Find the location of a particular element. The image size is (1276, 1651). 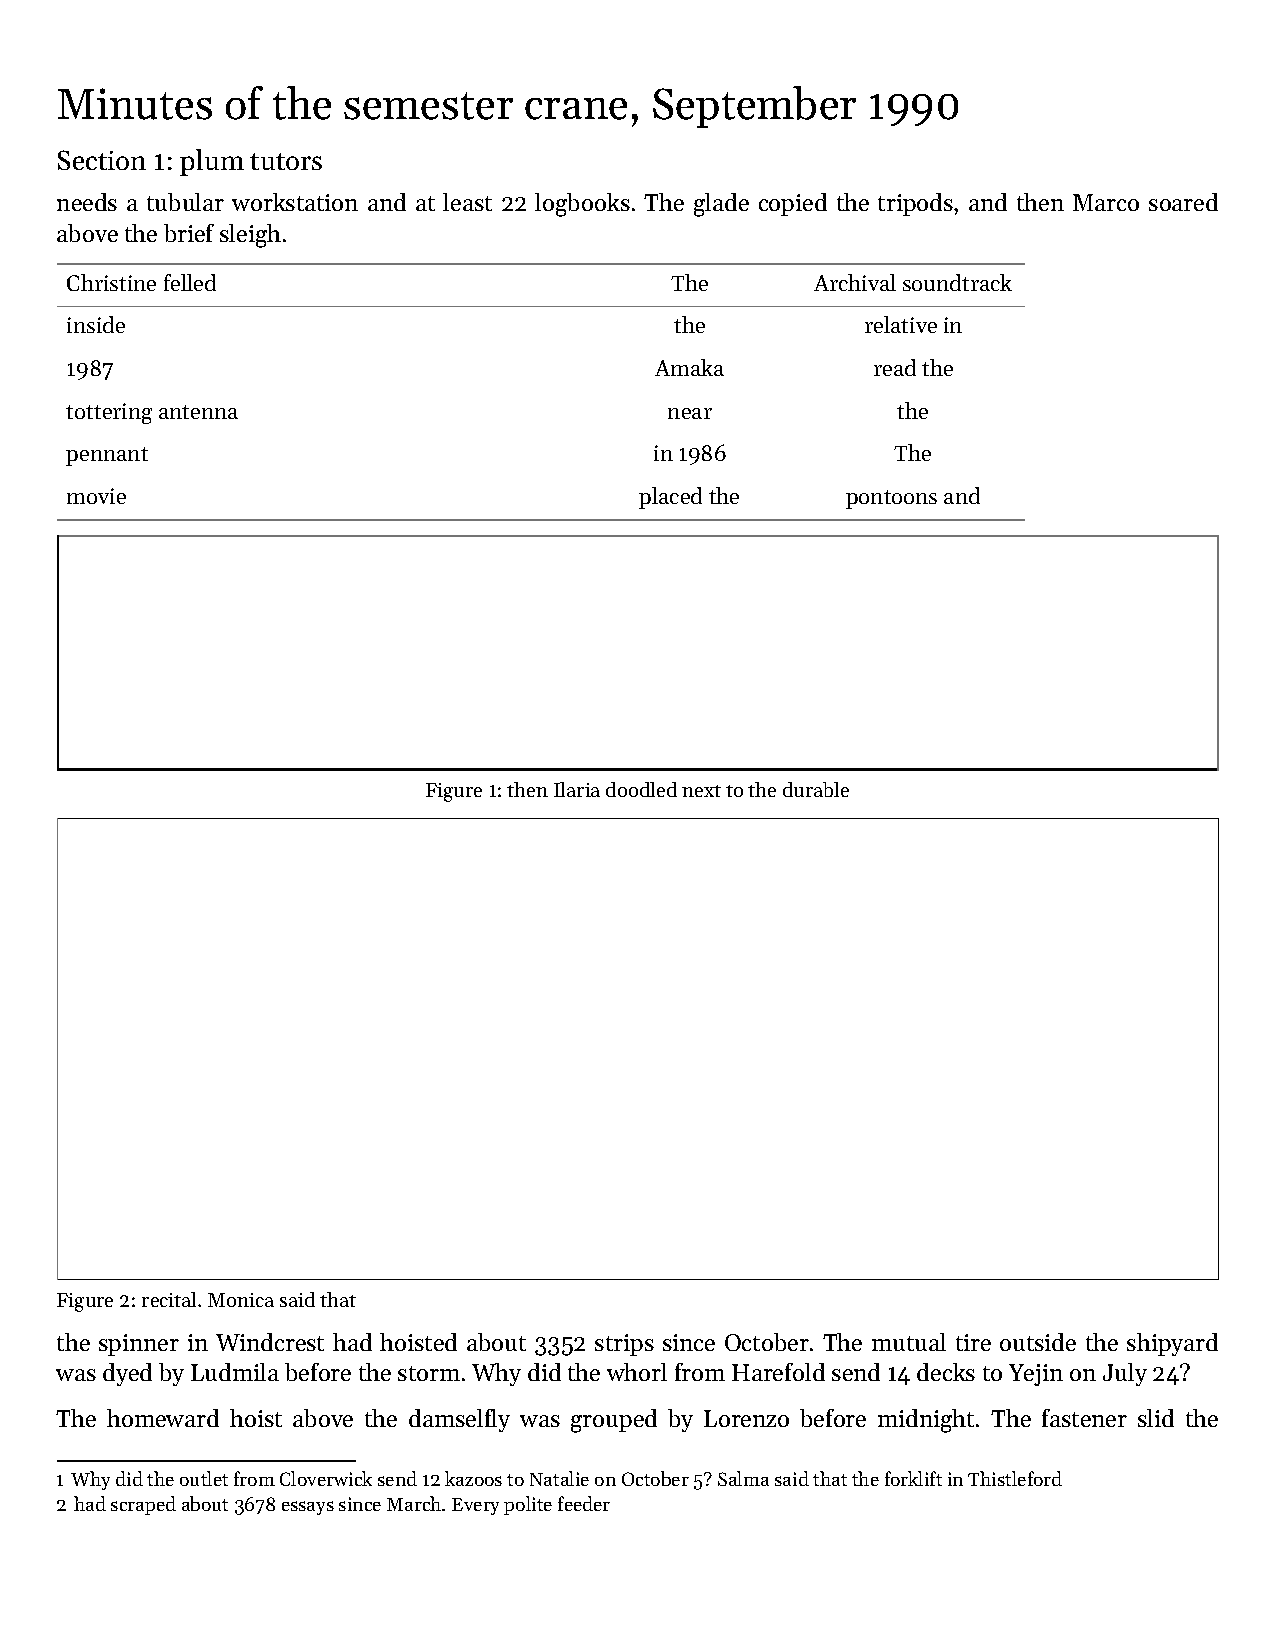

recital is located at coordinates (169, 1299).
